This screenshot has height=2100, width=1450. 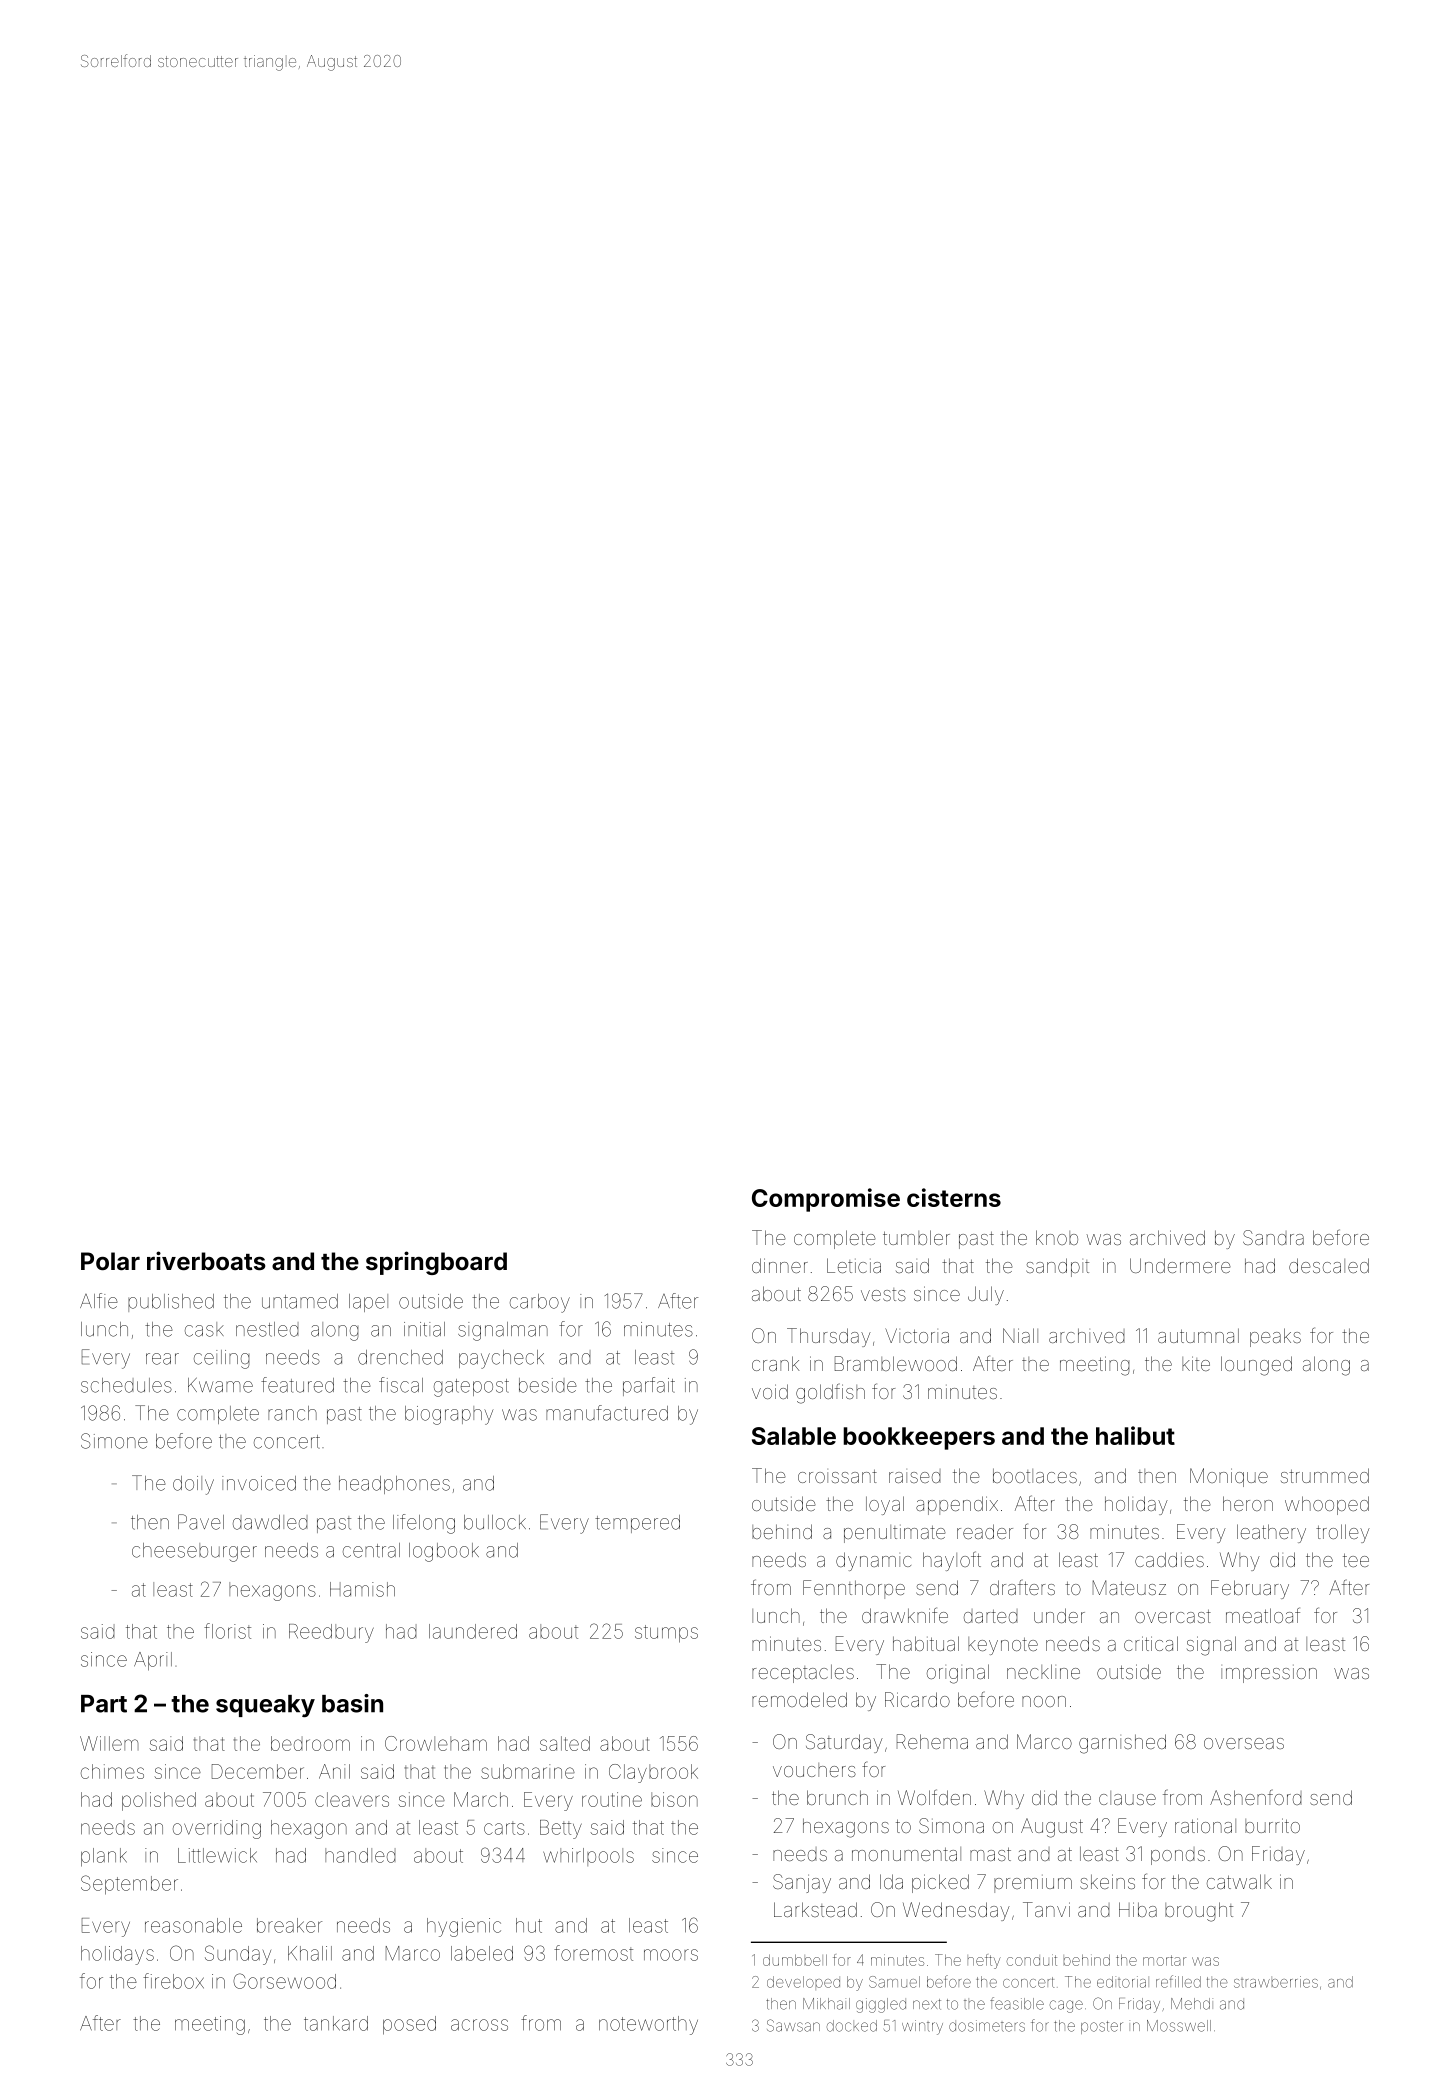 What do you see at coordinates (193, 1925) in the screenshot?
I see `reasonable` at bounding box center [193, 1925].
